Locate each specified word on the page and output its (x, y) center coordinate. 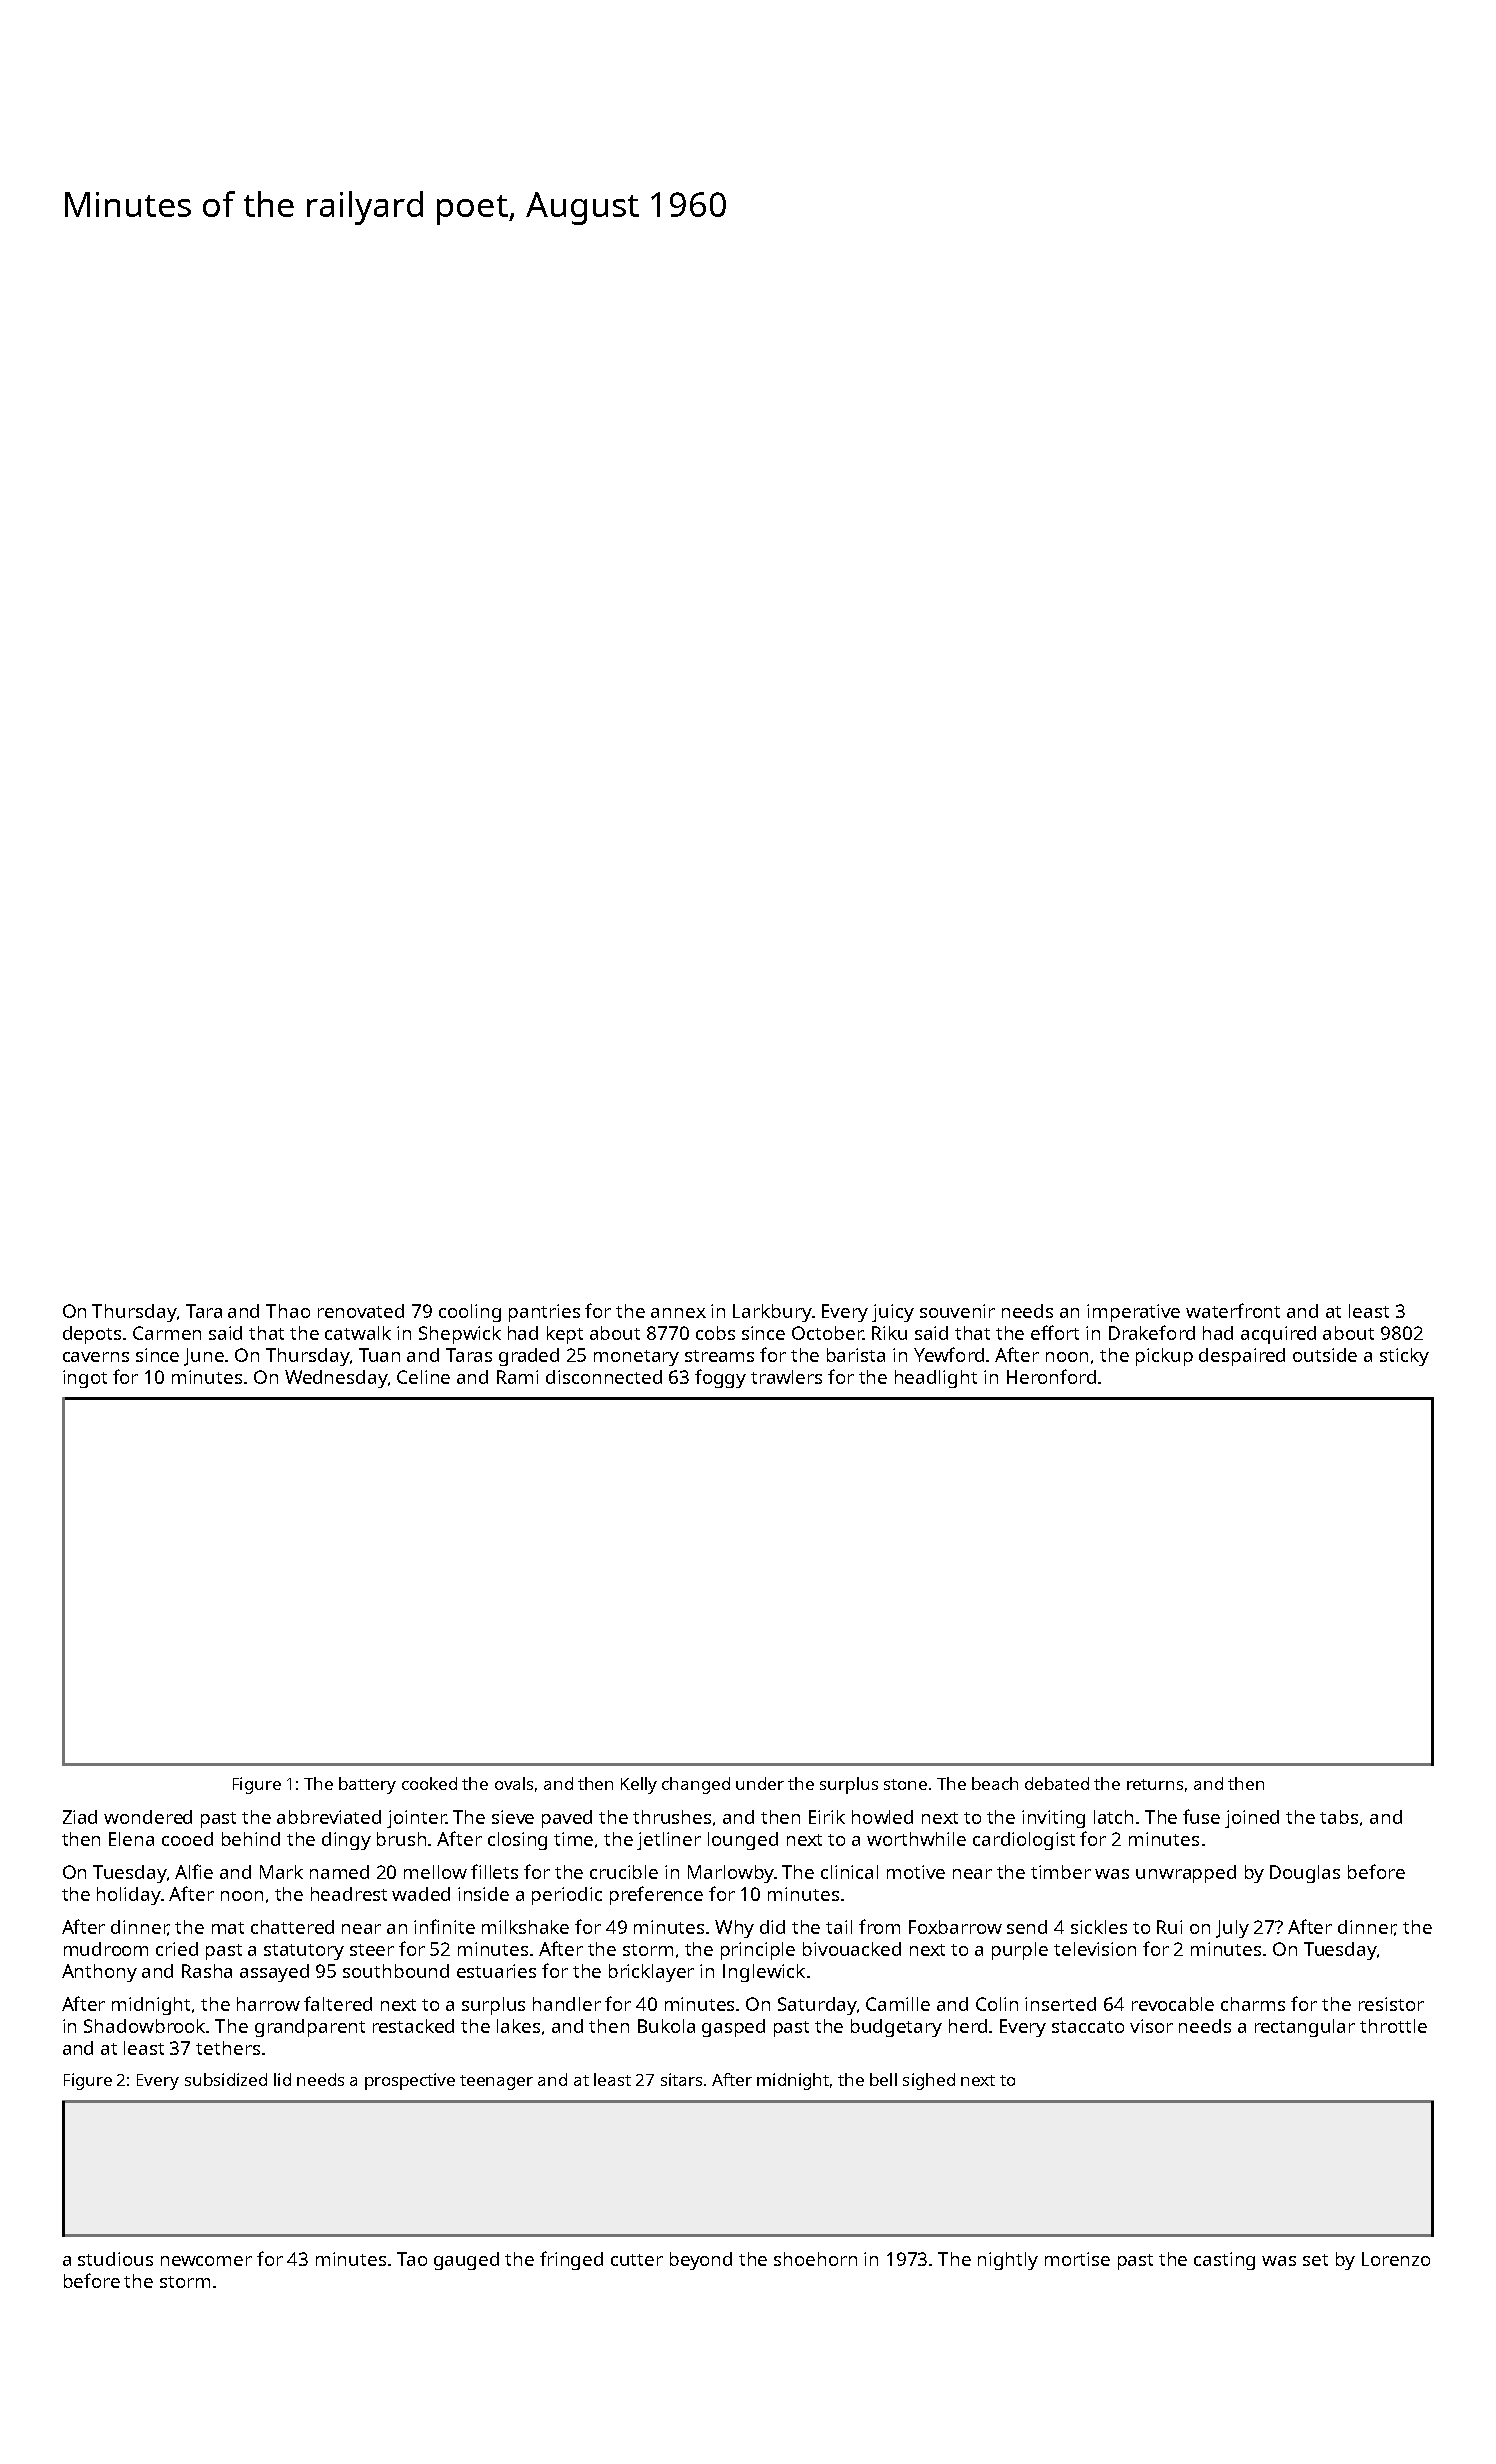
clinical (849, 1872)
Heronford (1051, 1376)
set (1315, 2260)
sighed (929, 2081)
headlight (936, 1379)
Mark (281, 1872)
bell (883, 2079)
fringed (571, 2260)
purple (1020, 1951)
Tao (412, 2259)
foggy (720, 1378)
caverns (96, 1357)
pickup (1164, 1357)
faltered (338, 2003)
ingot (85, 1379)
